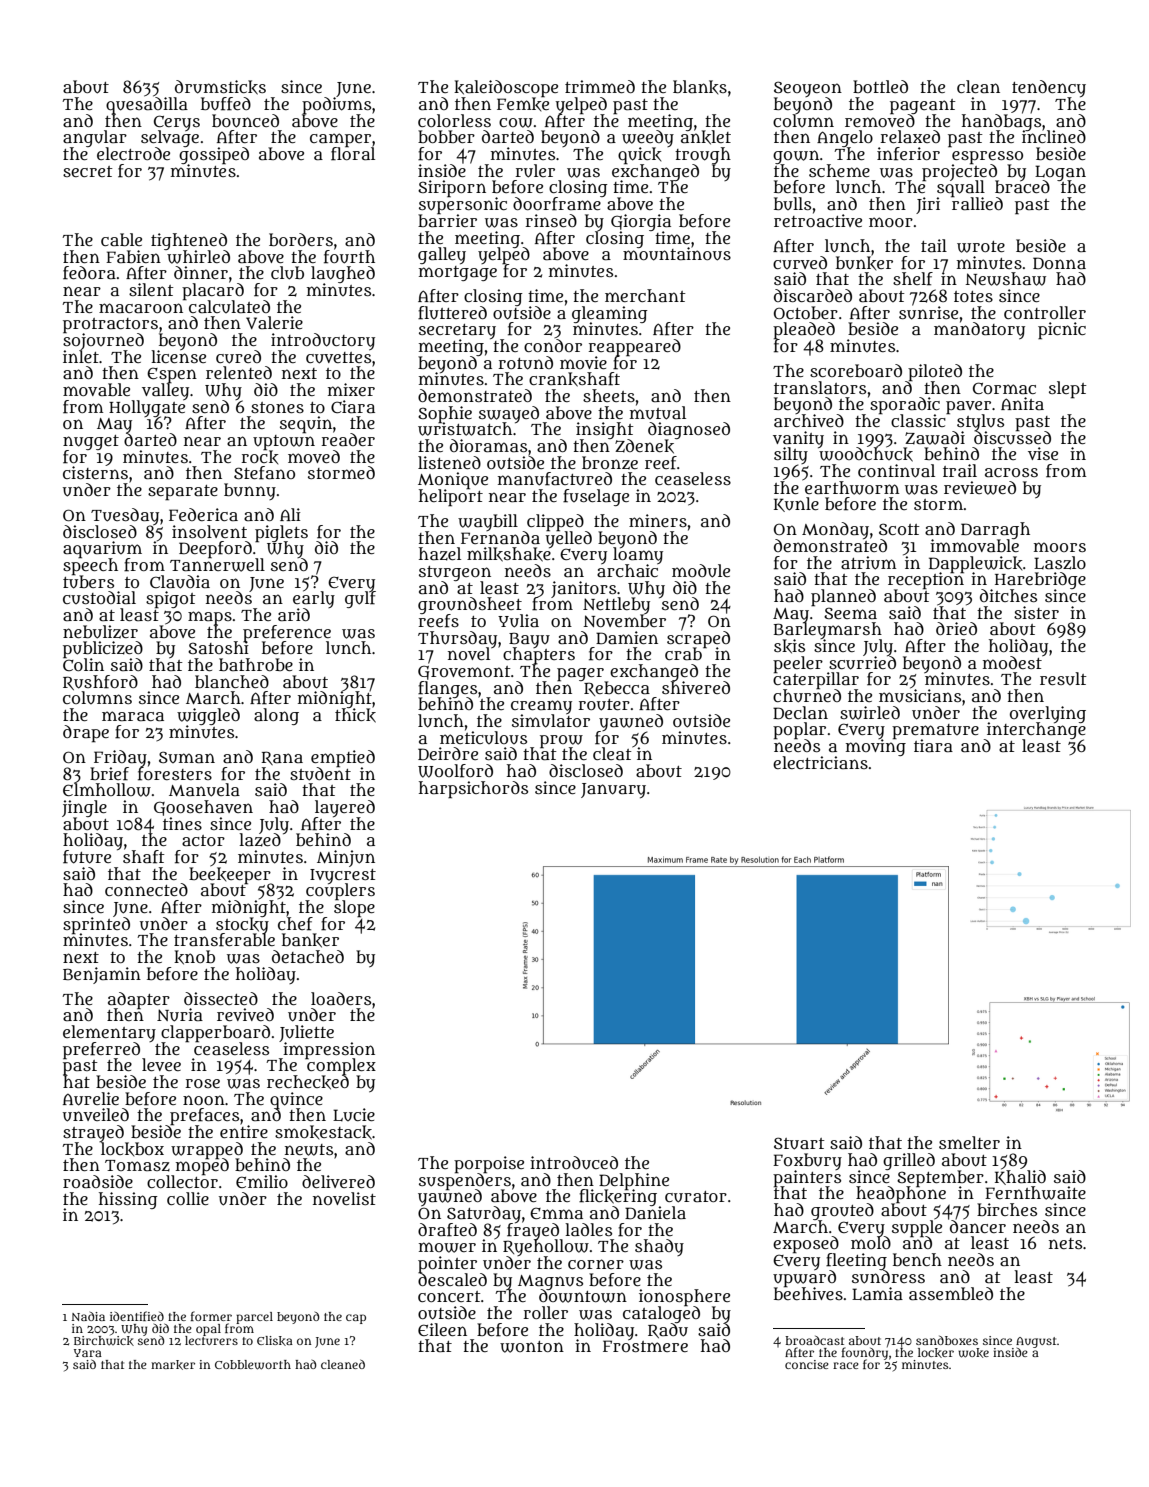 The height and width of the document is (1487, 1149). What do you see at coordinates (532, 1347) in the document?
I see `wonton` at bounding box center [532, 1347].
